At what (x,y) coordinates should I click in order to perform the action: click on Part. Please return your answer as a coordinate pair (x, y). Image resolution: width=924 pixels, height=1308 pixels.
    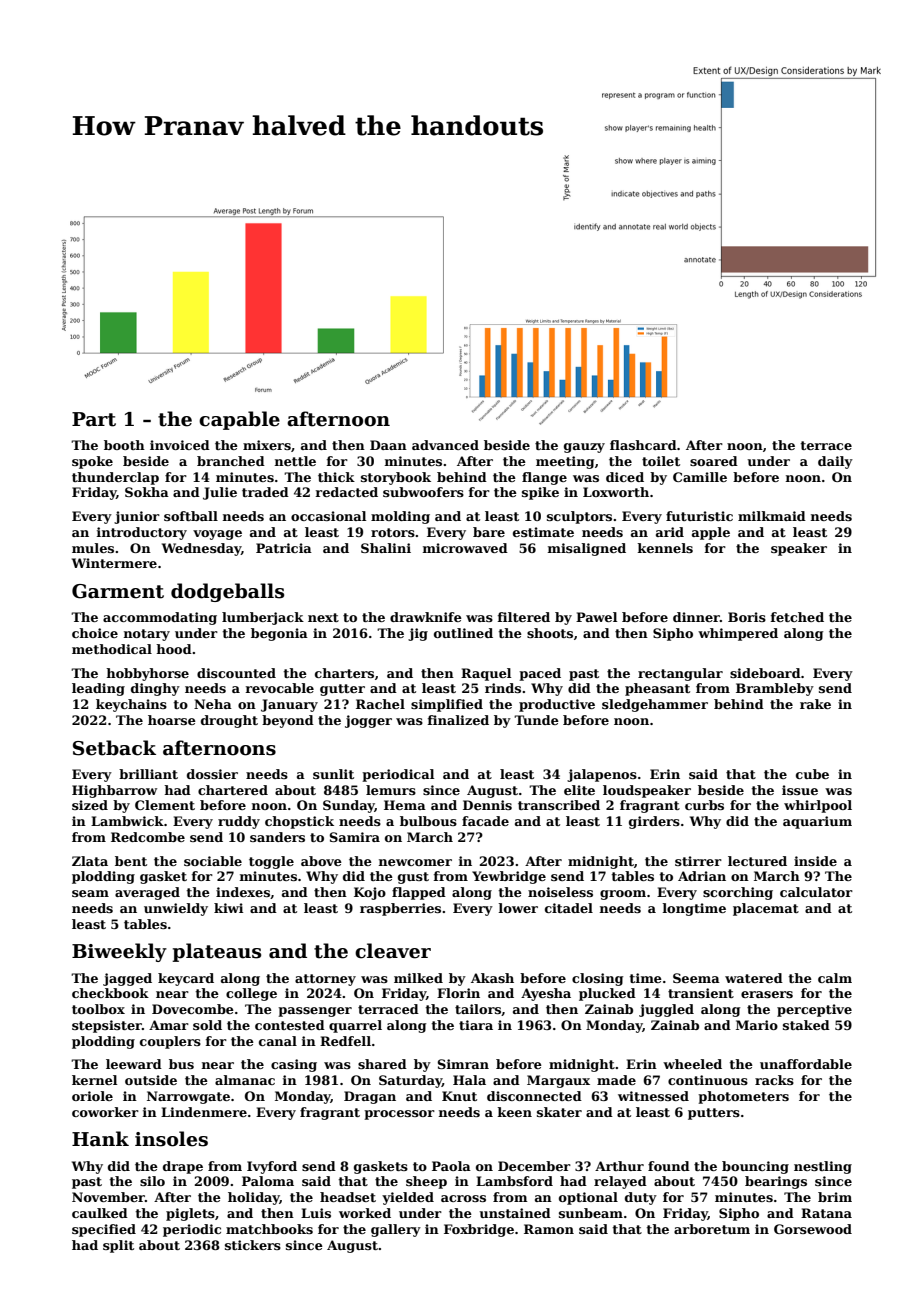
    Looking at the image, I should click on (94, 419).
